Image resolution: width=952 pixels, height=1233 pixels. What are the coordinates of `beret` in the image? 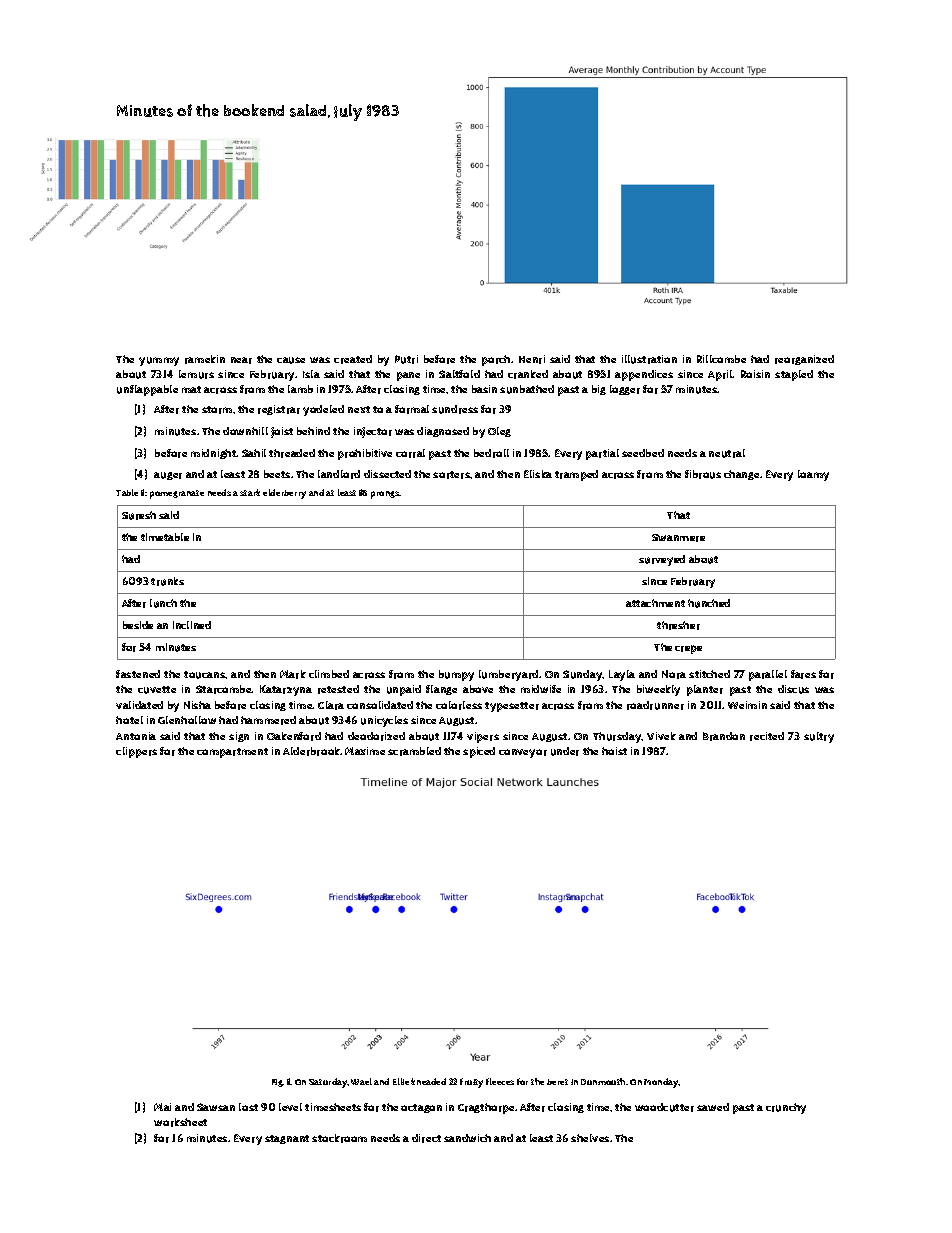 It's located at (557, 1082).
